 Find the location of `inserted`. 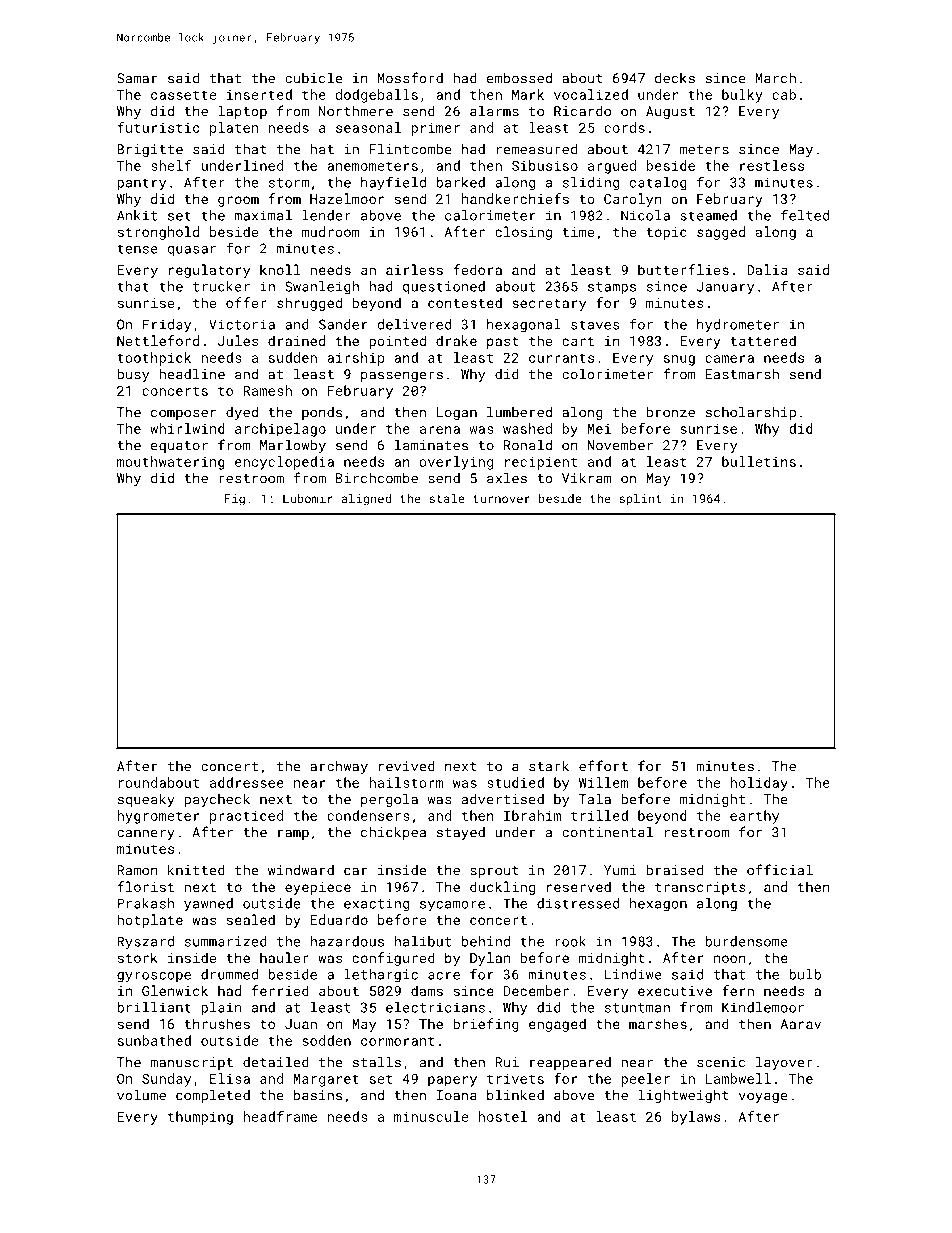

inserted is located at coordinates (259, 94).
